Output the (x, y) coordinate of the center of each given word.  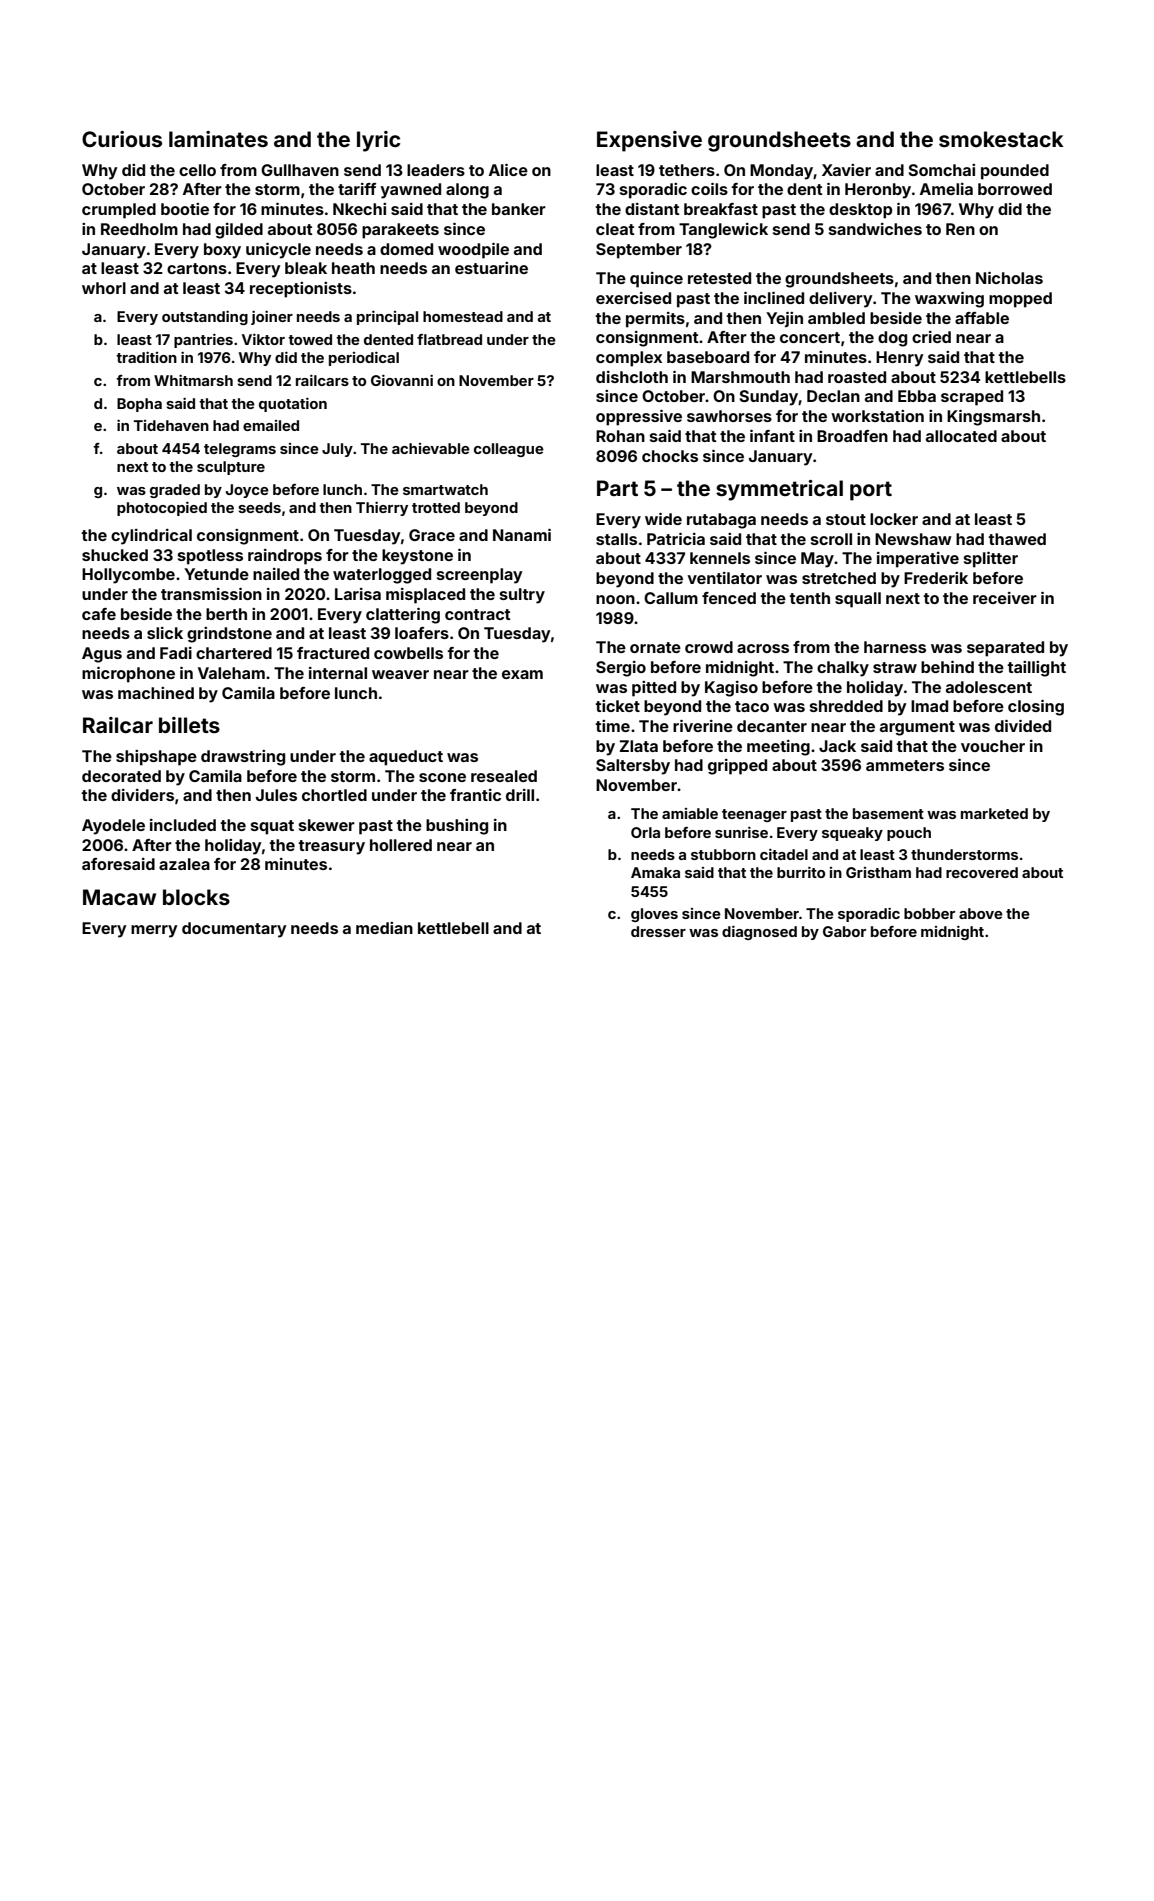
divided (1023, 726)
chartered (234, 653)
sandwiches (875, 229)
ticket (617, 706)
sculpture (231, 468)
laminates (218, 139)
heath (353, 268)
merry (154, 931)
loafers (422, 633)
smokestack (1001, 139)
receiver (1005, 598)
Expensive (649, 141)
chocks (670, 456)
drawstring (243, 758)
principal (387, 318)
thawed (1017, 539)
